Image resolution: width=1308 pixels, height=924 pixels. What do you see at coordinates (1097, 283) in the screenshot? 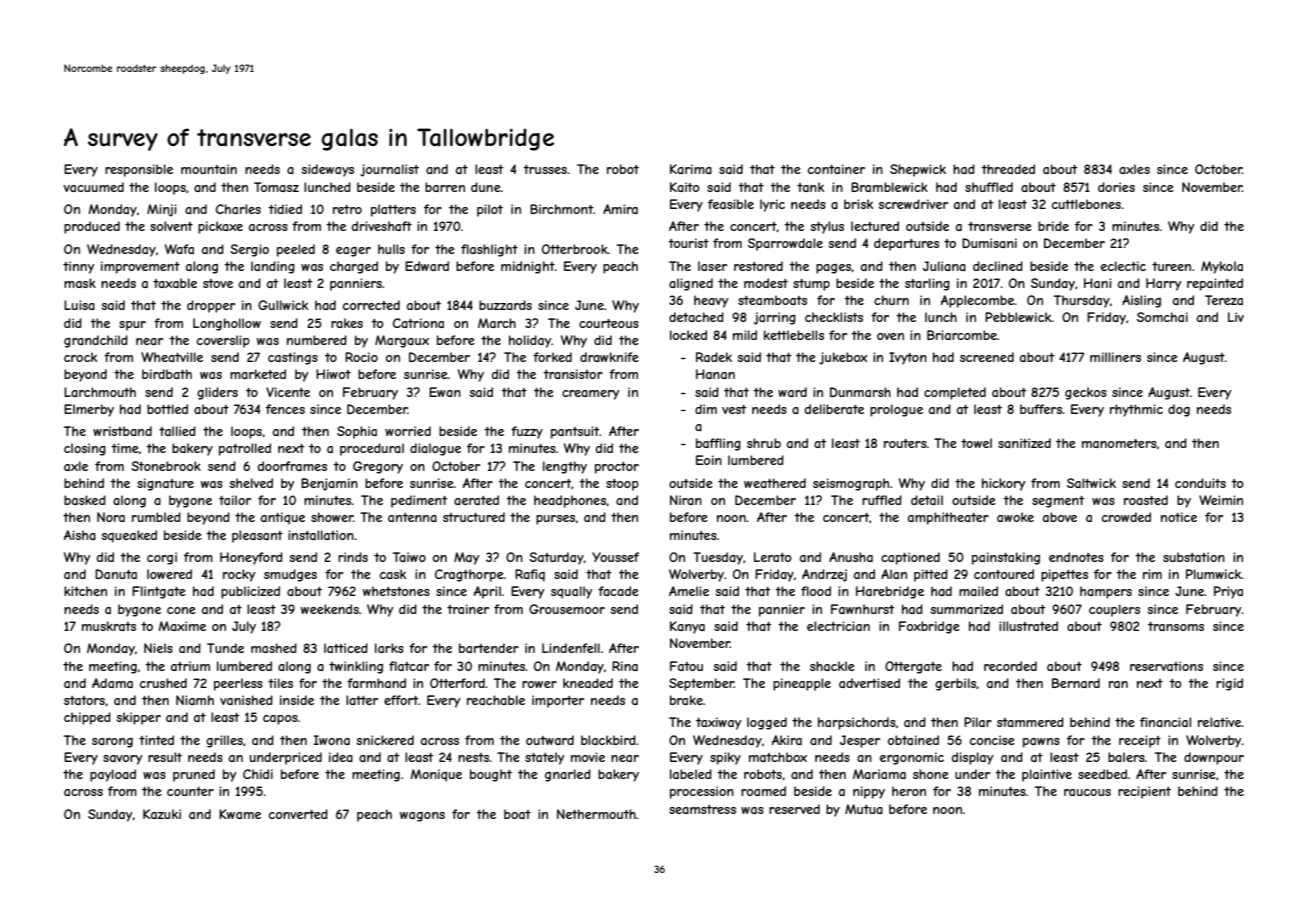
I see `Hani` at bounding box center [1097, 283].
